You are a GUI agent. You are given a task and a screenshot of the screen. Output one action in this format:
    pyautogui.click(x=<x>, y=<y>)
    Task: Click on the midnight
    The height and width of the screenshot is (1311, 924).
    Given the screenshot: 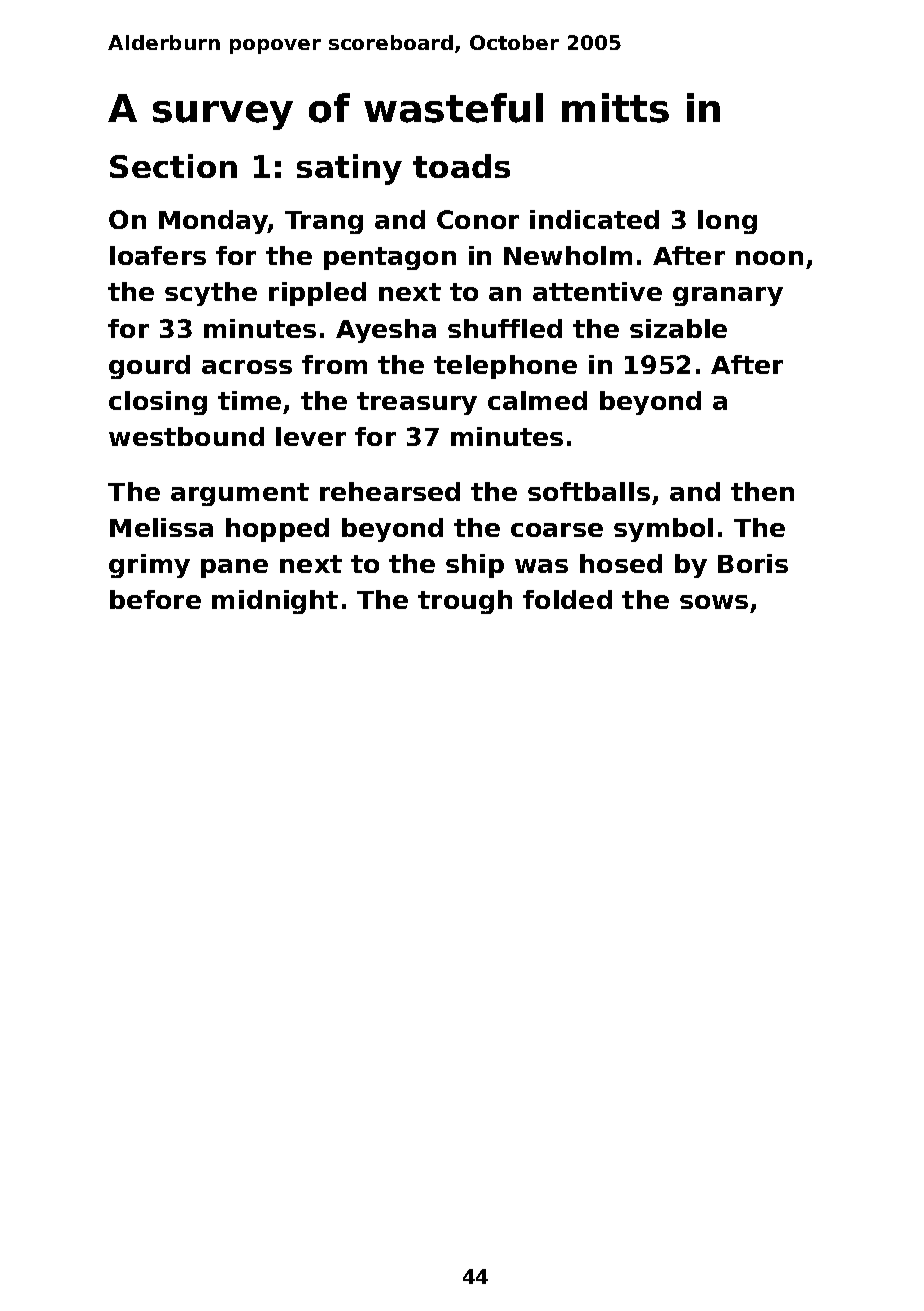 What is the action you would take?
    pyautogui.click(x=275, y=602)
